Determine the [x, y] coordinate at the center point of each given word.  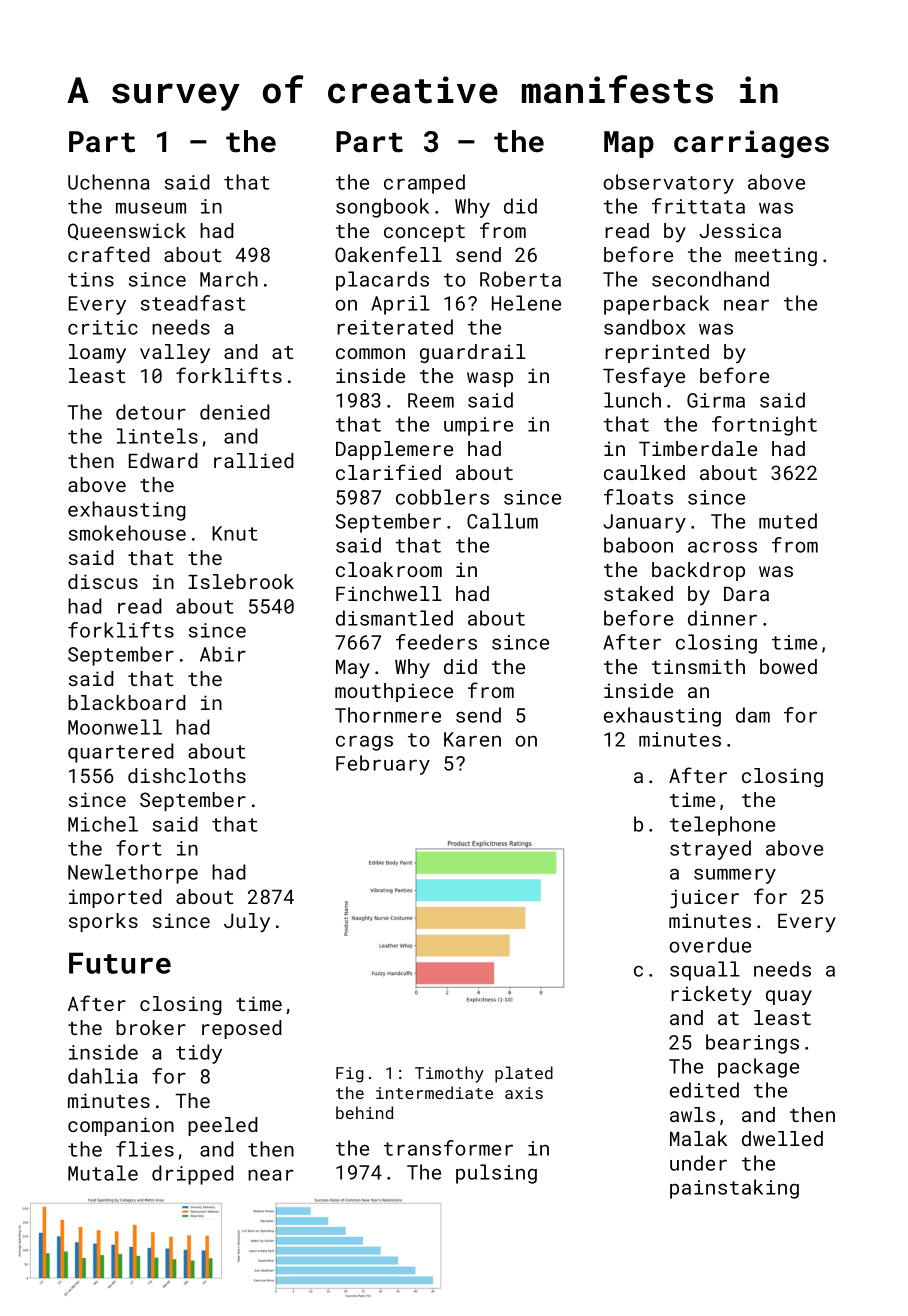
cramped [424, 184]
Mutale [103, 1173]
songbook [382, 208]
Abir [223, 654]
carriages [751, 144]
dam [753, 715]
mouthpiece [394, 692]
